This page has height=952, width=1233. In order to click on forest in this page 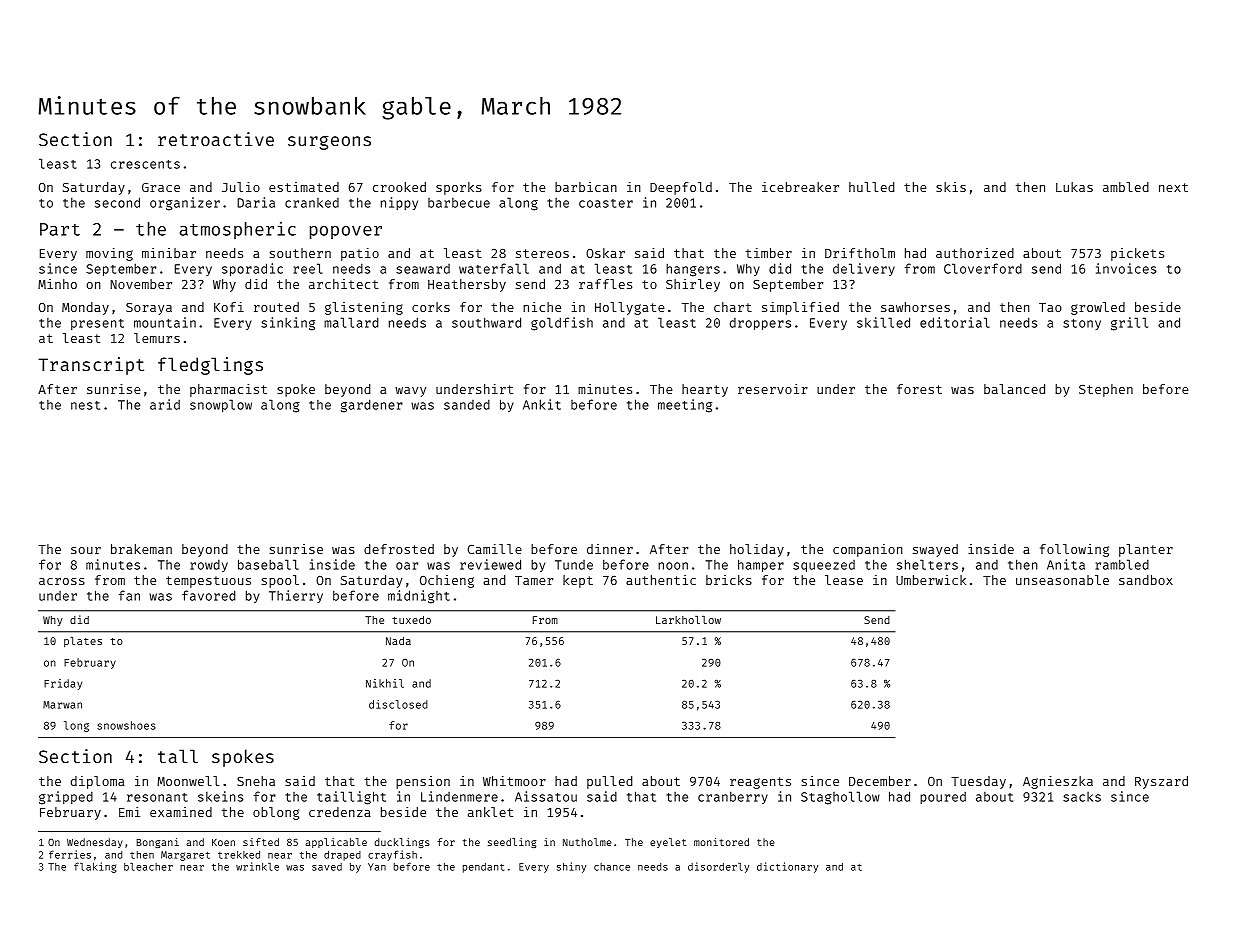, I will do `click(919, 389)`.
